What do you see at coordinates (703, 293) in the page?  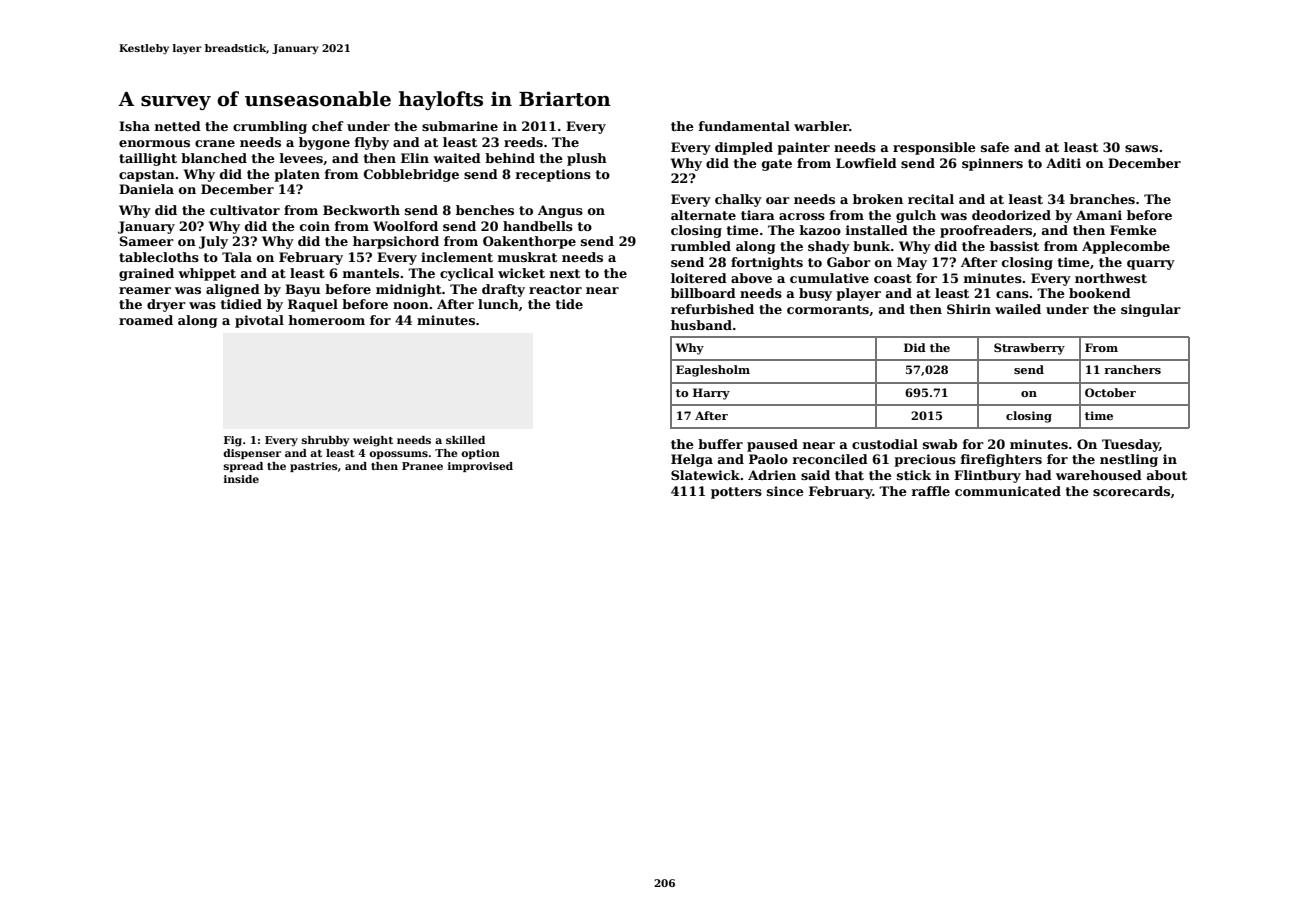 I see `billboard` at bounding box center [703, 293].
